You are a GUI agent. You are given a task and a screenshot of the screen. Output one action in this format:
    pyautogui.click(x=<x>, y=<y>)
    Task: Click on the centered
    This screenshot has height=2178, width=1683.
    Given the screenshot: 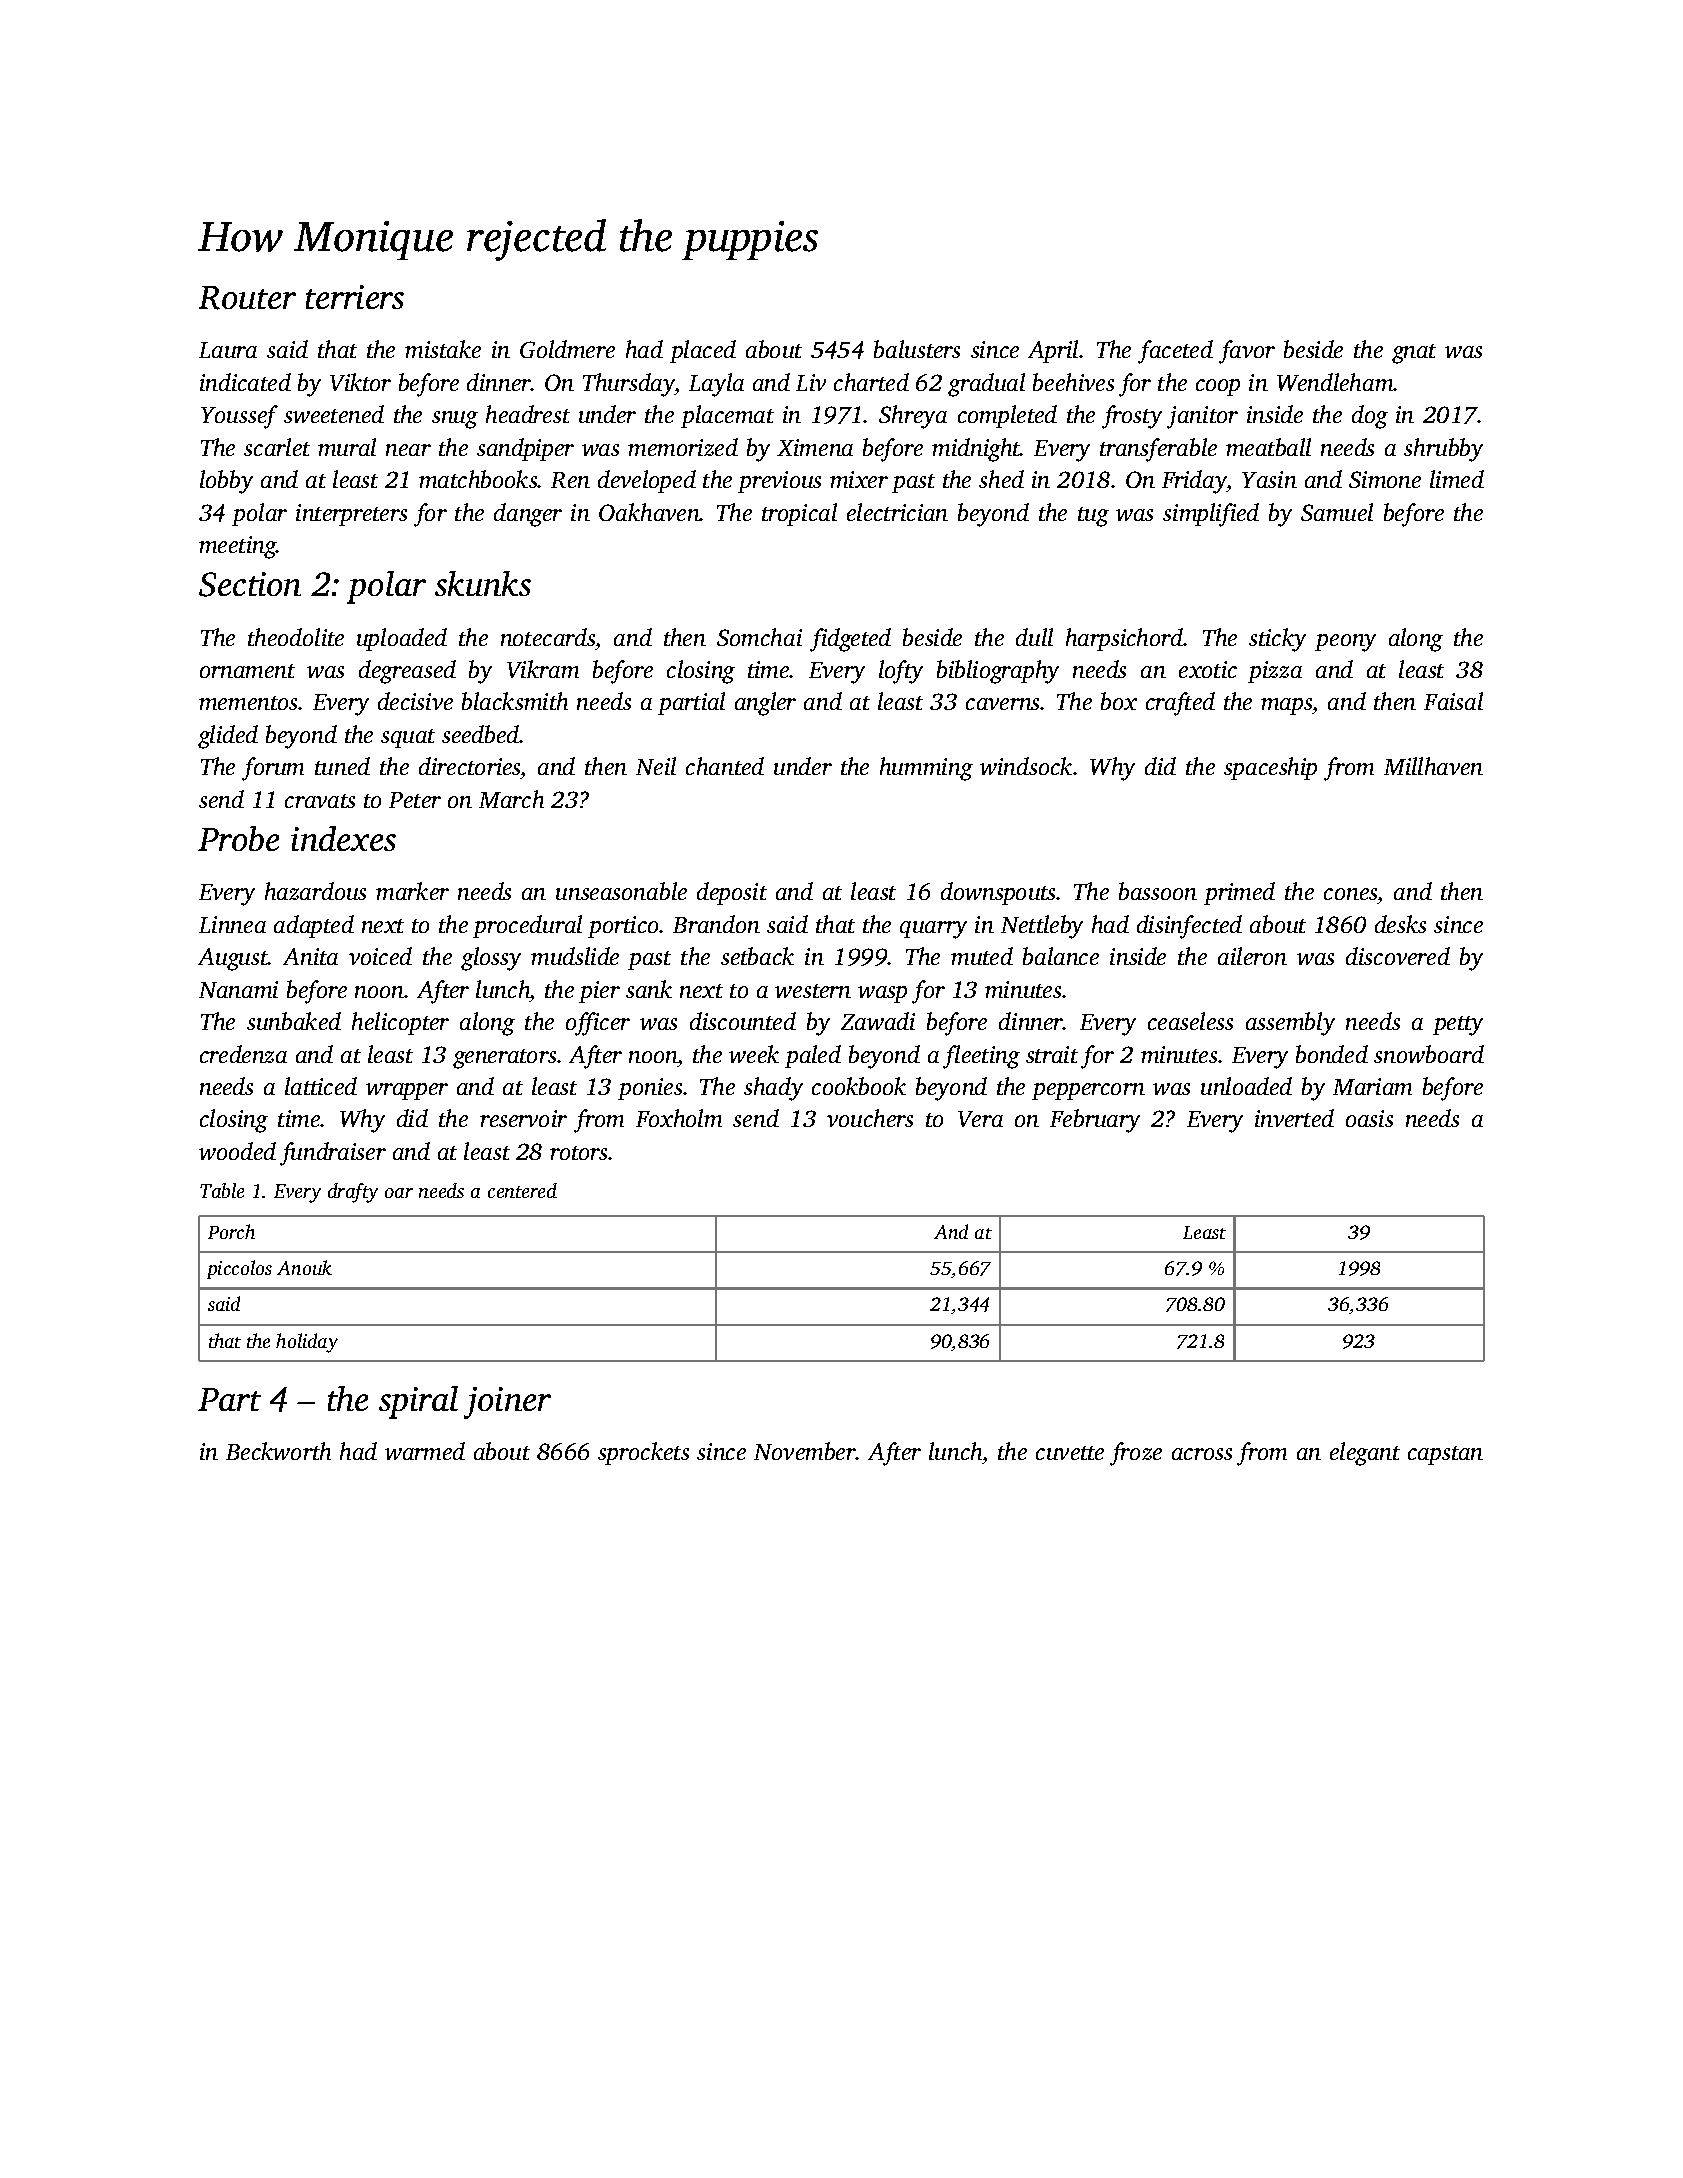 What is the action you would take?
    pyautogui.click(x=522, y=1190)
